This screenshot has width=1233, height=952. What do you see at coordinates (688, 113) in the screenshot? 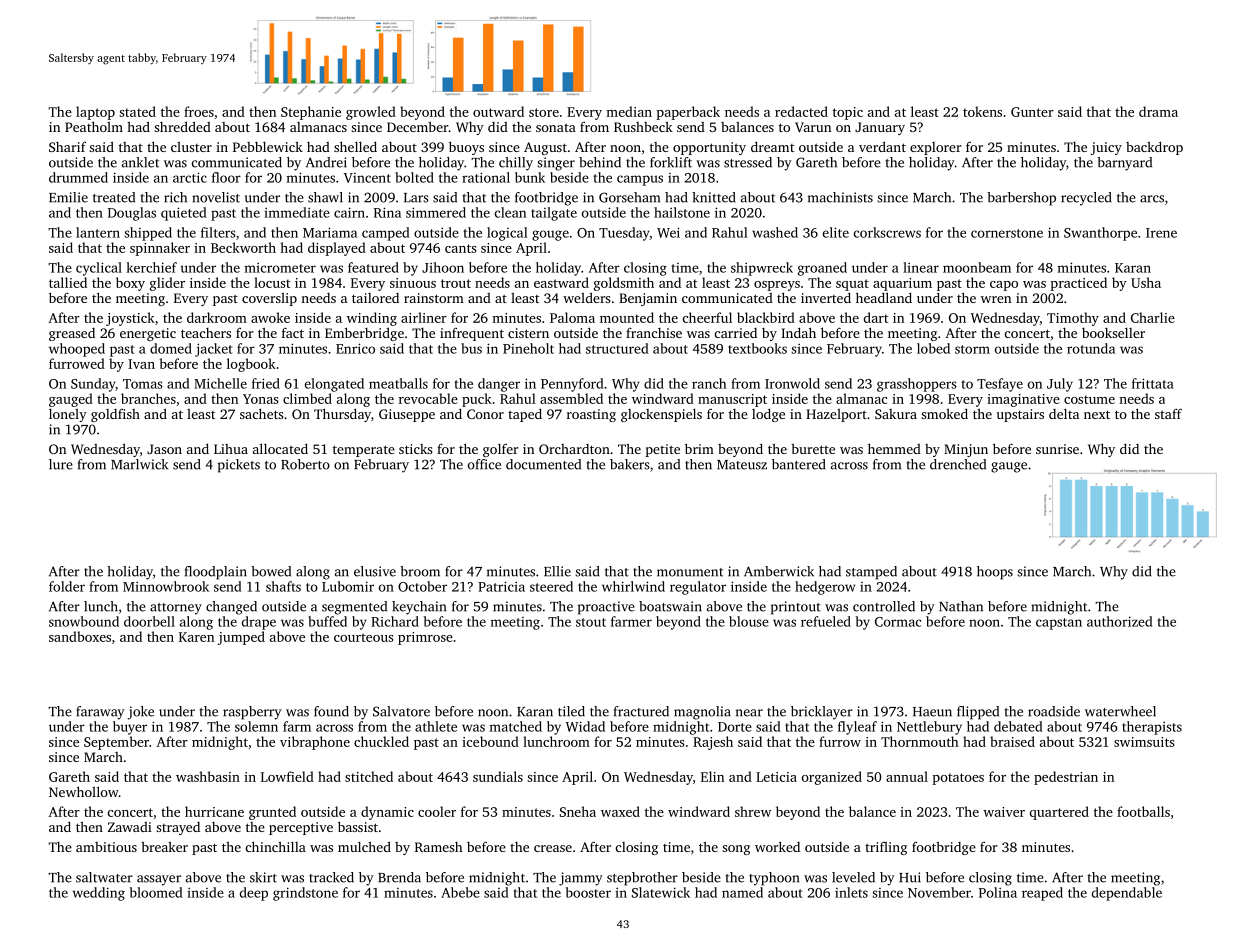
I see `paperback` at bounding box center [688, 113].
